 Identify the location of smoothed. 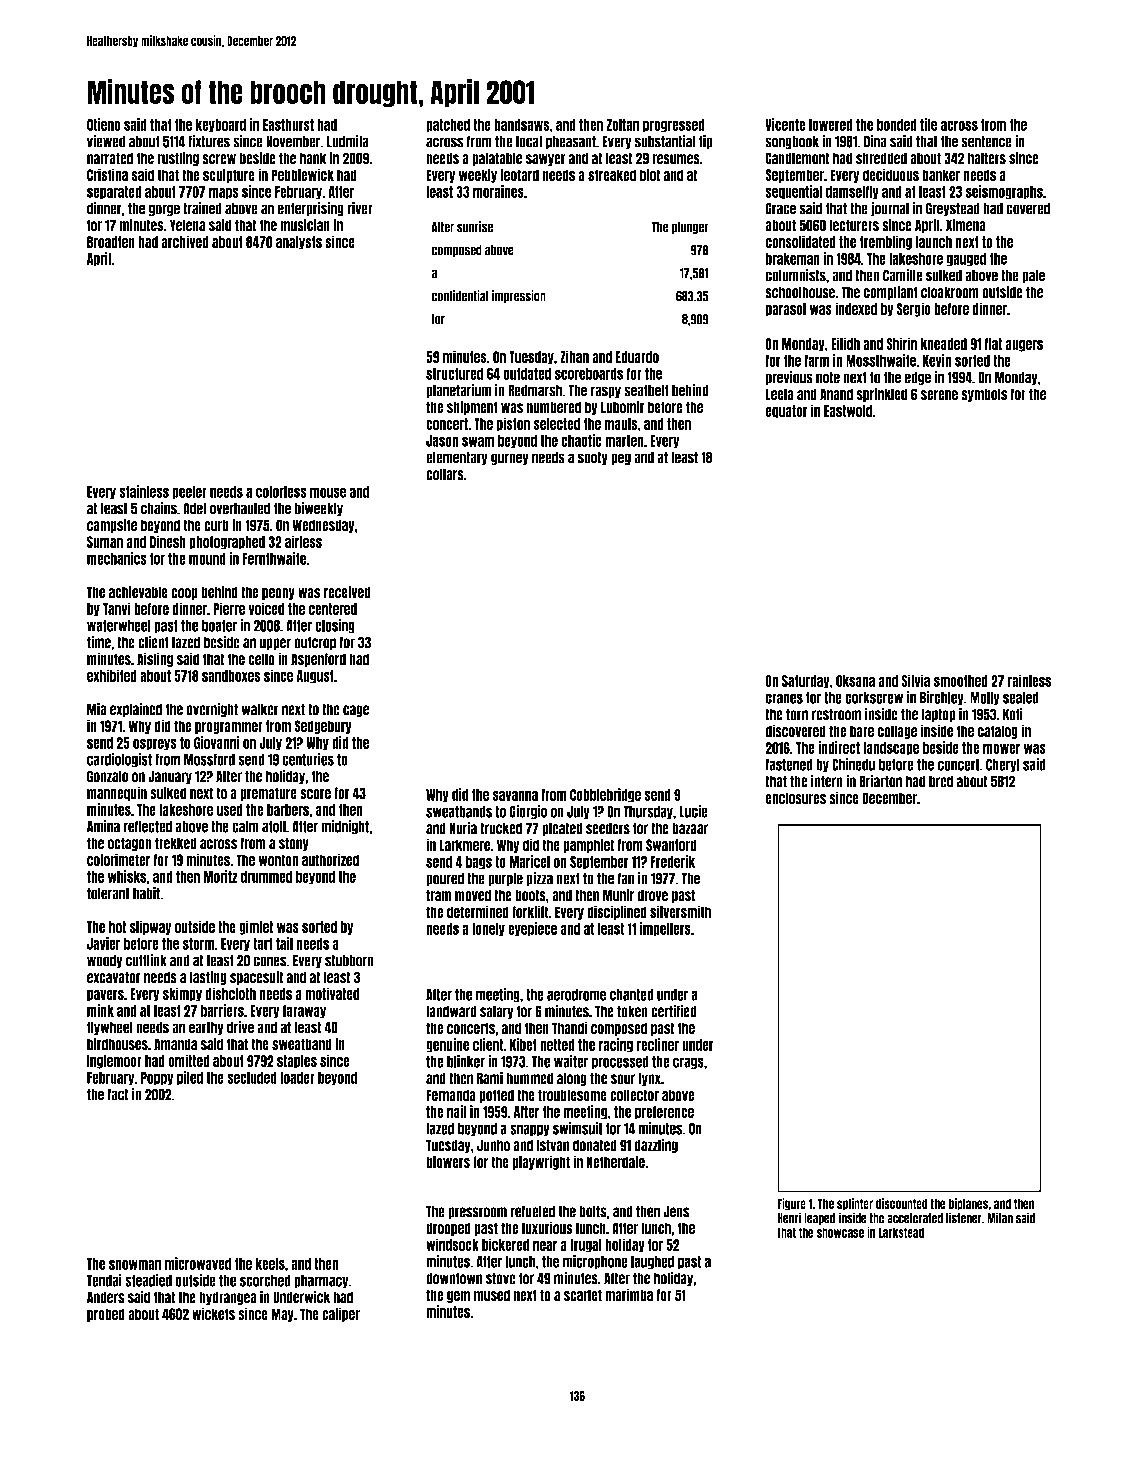
(961, 681).
